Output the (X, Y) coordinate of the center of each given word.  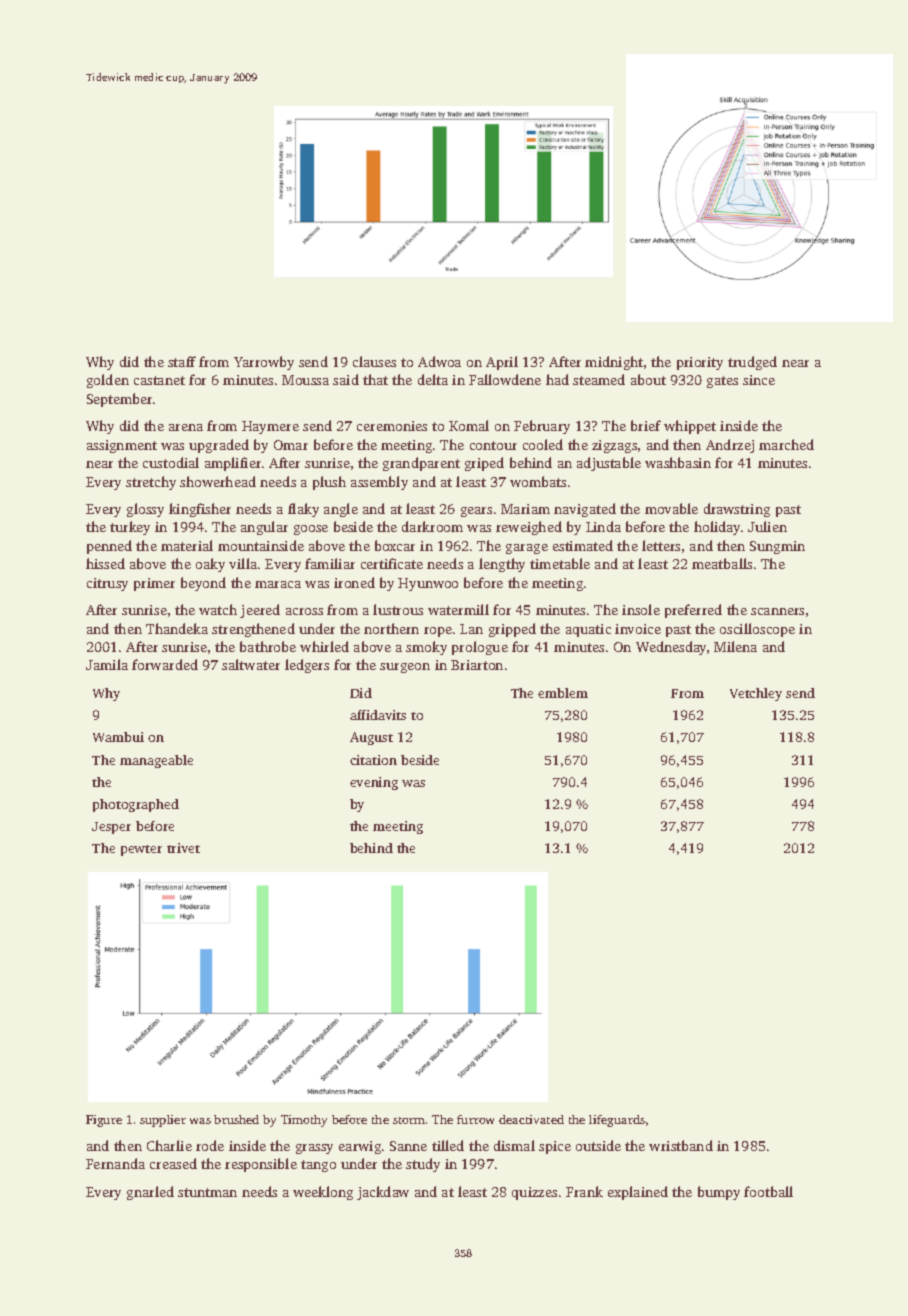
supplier (163, 1121)
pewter (141, 850)
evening (374, 783)
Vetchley (756, 694)
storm (409, 1120)
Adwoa (439, 361)
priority (700, 363)
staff (182, 361)
